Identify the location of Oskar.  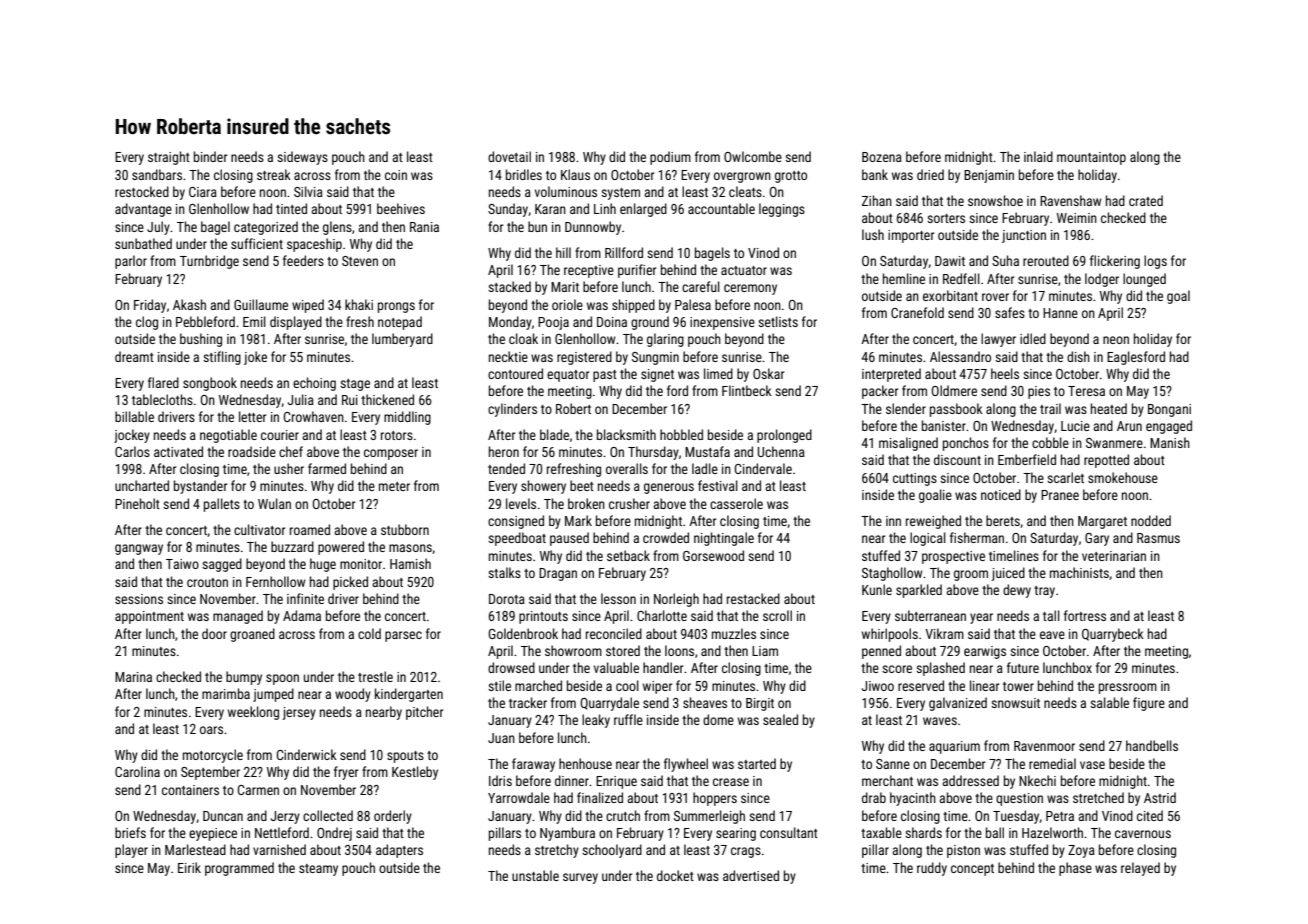
(768, 373).
